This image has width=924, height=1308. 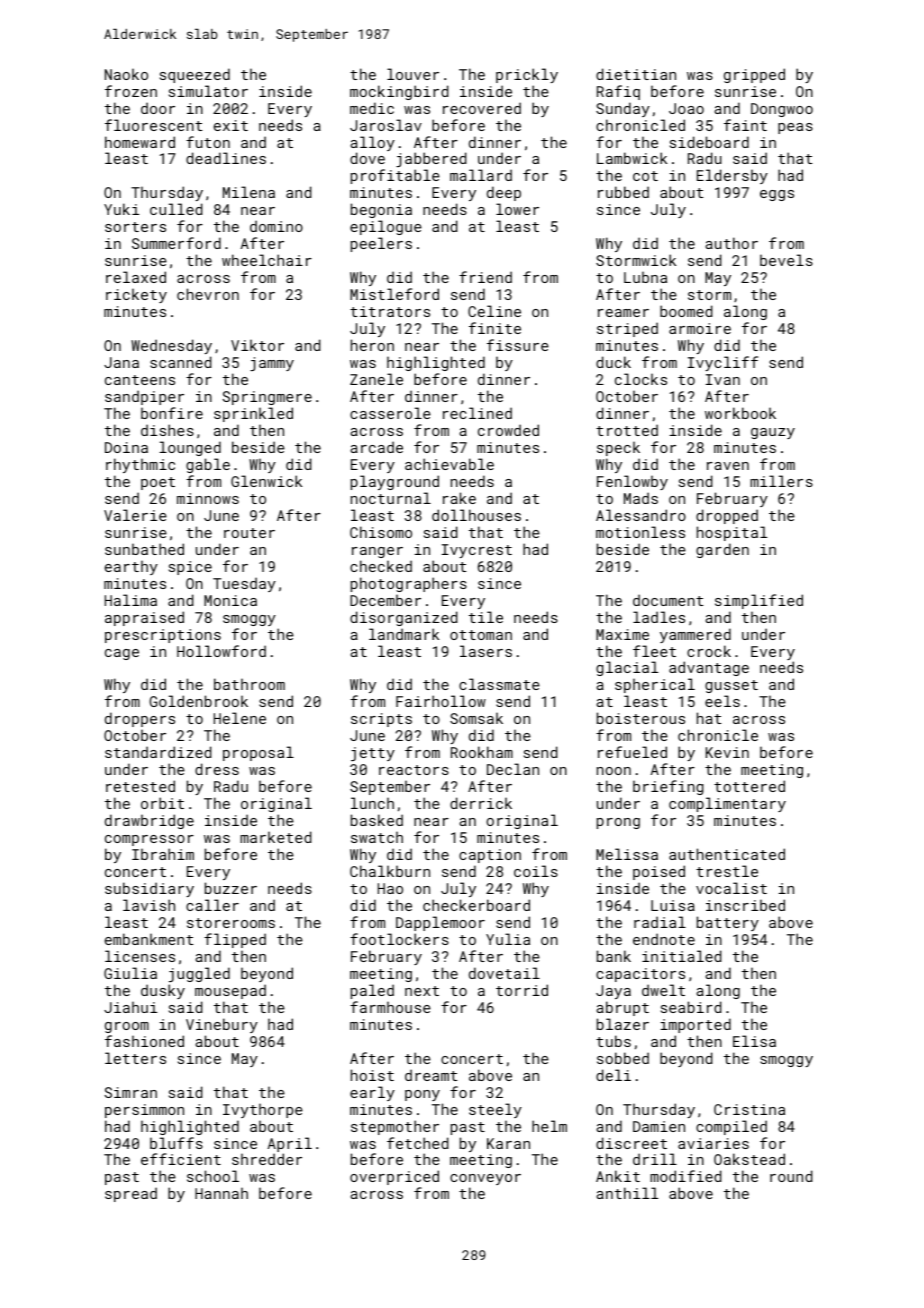 I want to click on Ivythorpe, so click(x=263, y=1110).
